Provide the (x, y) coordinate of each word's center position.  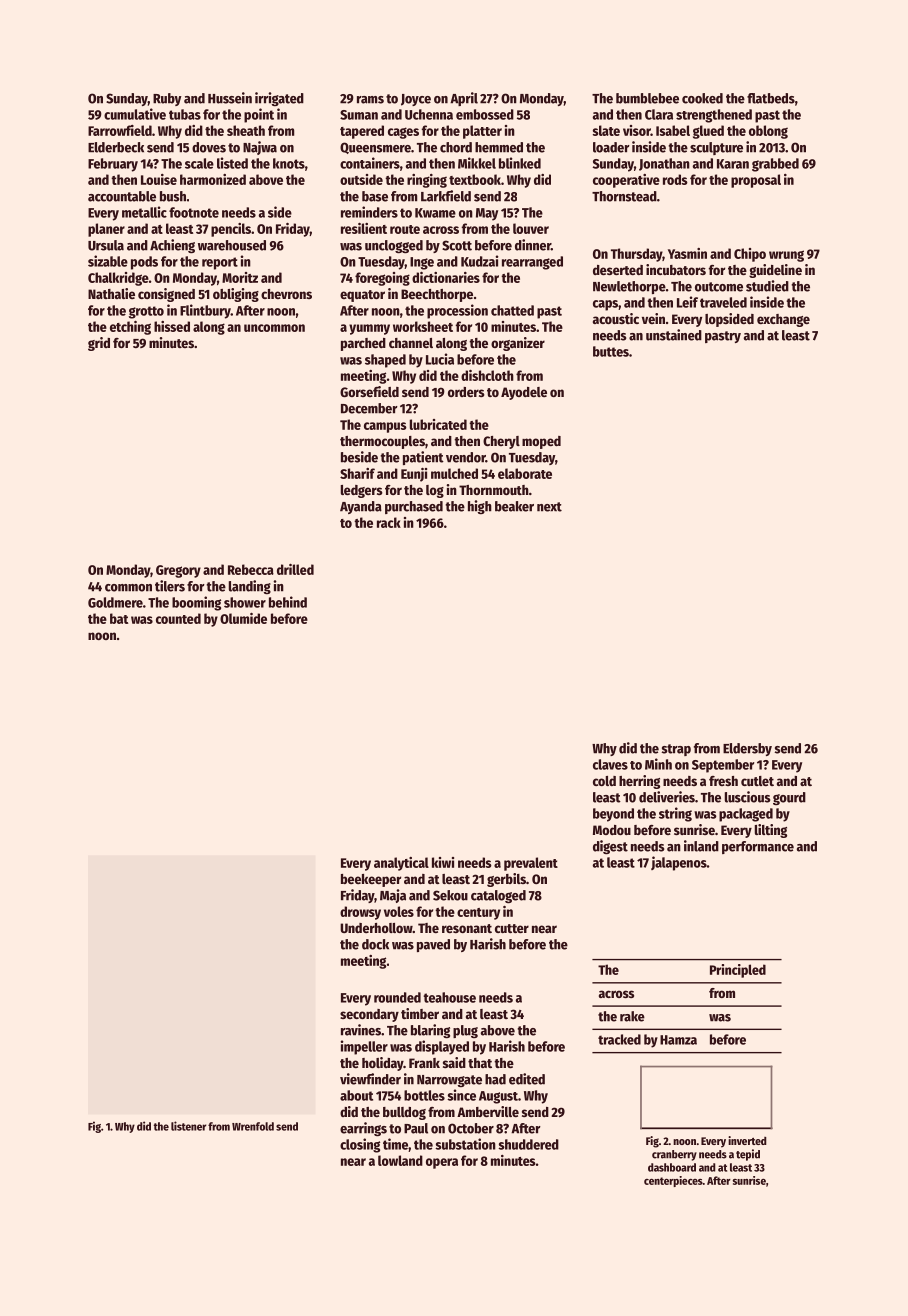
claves (610, 764)
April (464, 99)
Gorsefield (369, 391)
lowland (400, 1160)
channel (411, 343)
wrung (786, 256)
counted (178, 618)
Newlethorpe (629, 287)
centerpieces (673, 1181)
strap (676, 750)
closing (360, 1145)
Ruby (167, 99)
